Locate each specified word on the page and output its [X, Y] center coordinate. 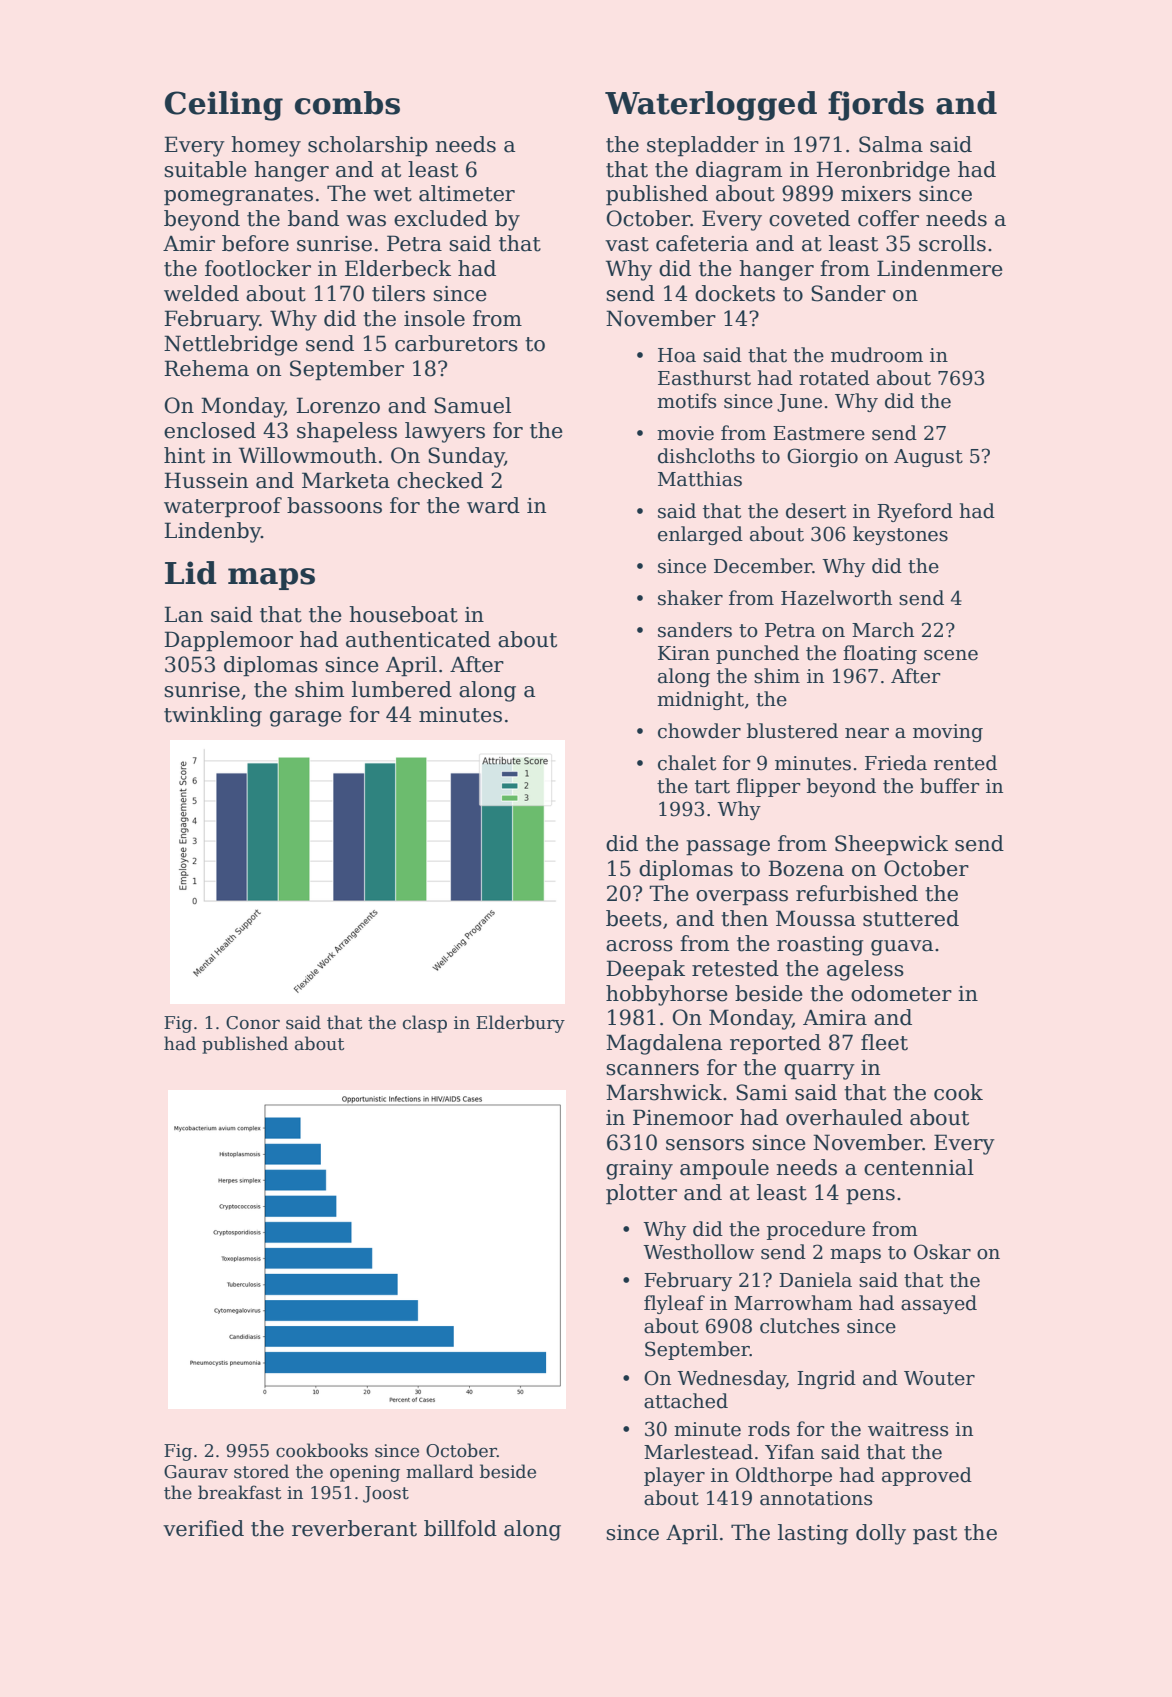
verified [203, 1528]
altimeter [467, 193]
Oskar [942, 1252]
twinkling [213, 716]
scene [951, 655]
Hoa [677, 355]
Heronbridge [883, 171]
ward [493, 505]
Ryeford [915, 512]
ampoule [724, 1169]
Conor [253, 1023]
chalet [687, 763]
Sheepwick [891, 845]
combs [347, 103]
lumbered [402, 689]
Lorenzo [338, 405]
